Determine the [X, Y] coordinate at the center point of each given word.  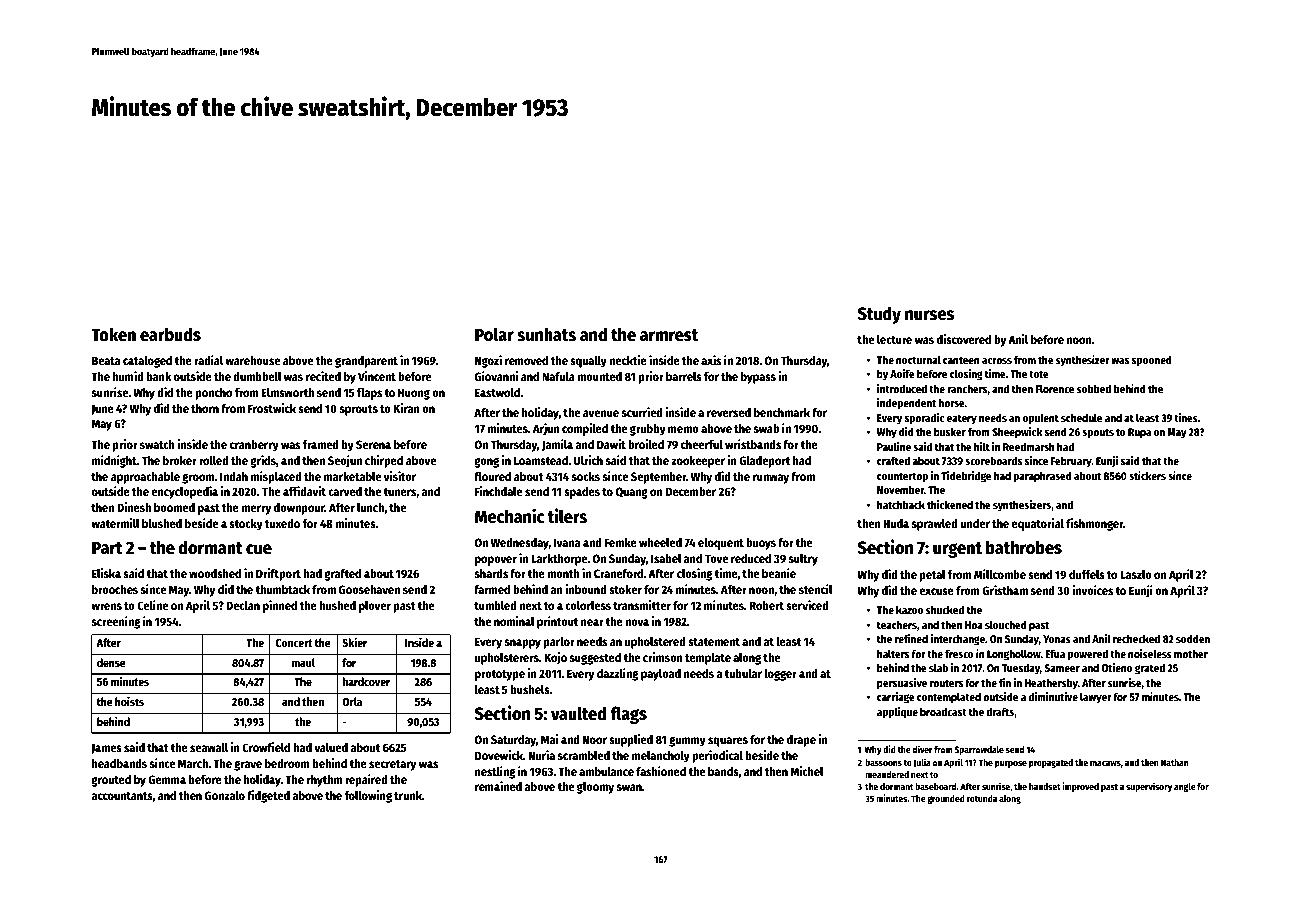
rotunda [982, 798]
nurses [929, 315]
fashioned [661, 771]
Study [879, 315]
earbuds [170, 334]
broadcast [943, 711]
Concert [294, 643]
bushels [530, 689]
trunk [408, 795]
